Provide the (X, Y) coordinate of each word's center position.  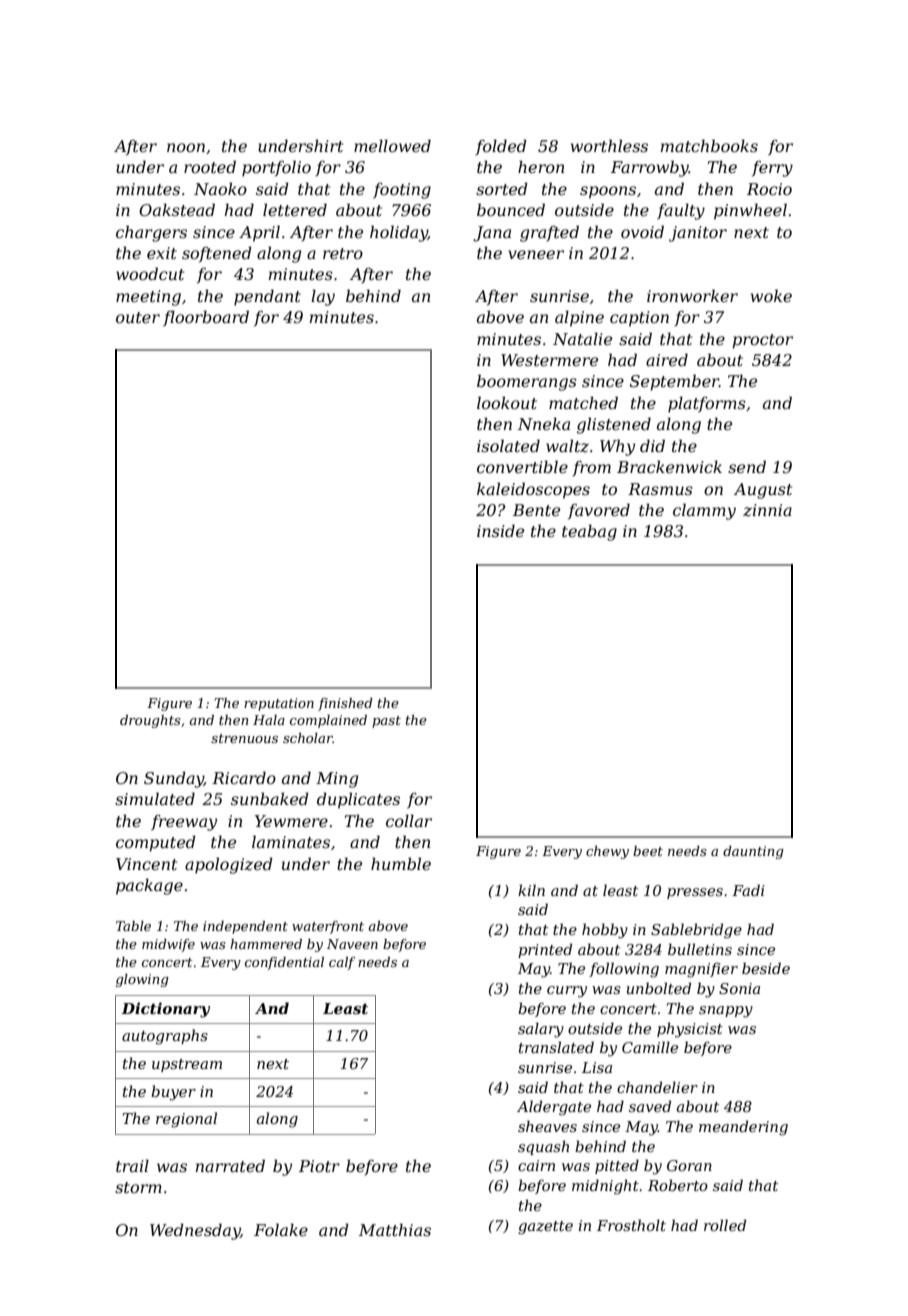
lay (323, 297)
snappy (726, 1012)
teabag (589, 532)
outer (138, 317)
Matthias (395, 1229)
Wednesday (195, 1231)
